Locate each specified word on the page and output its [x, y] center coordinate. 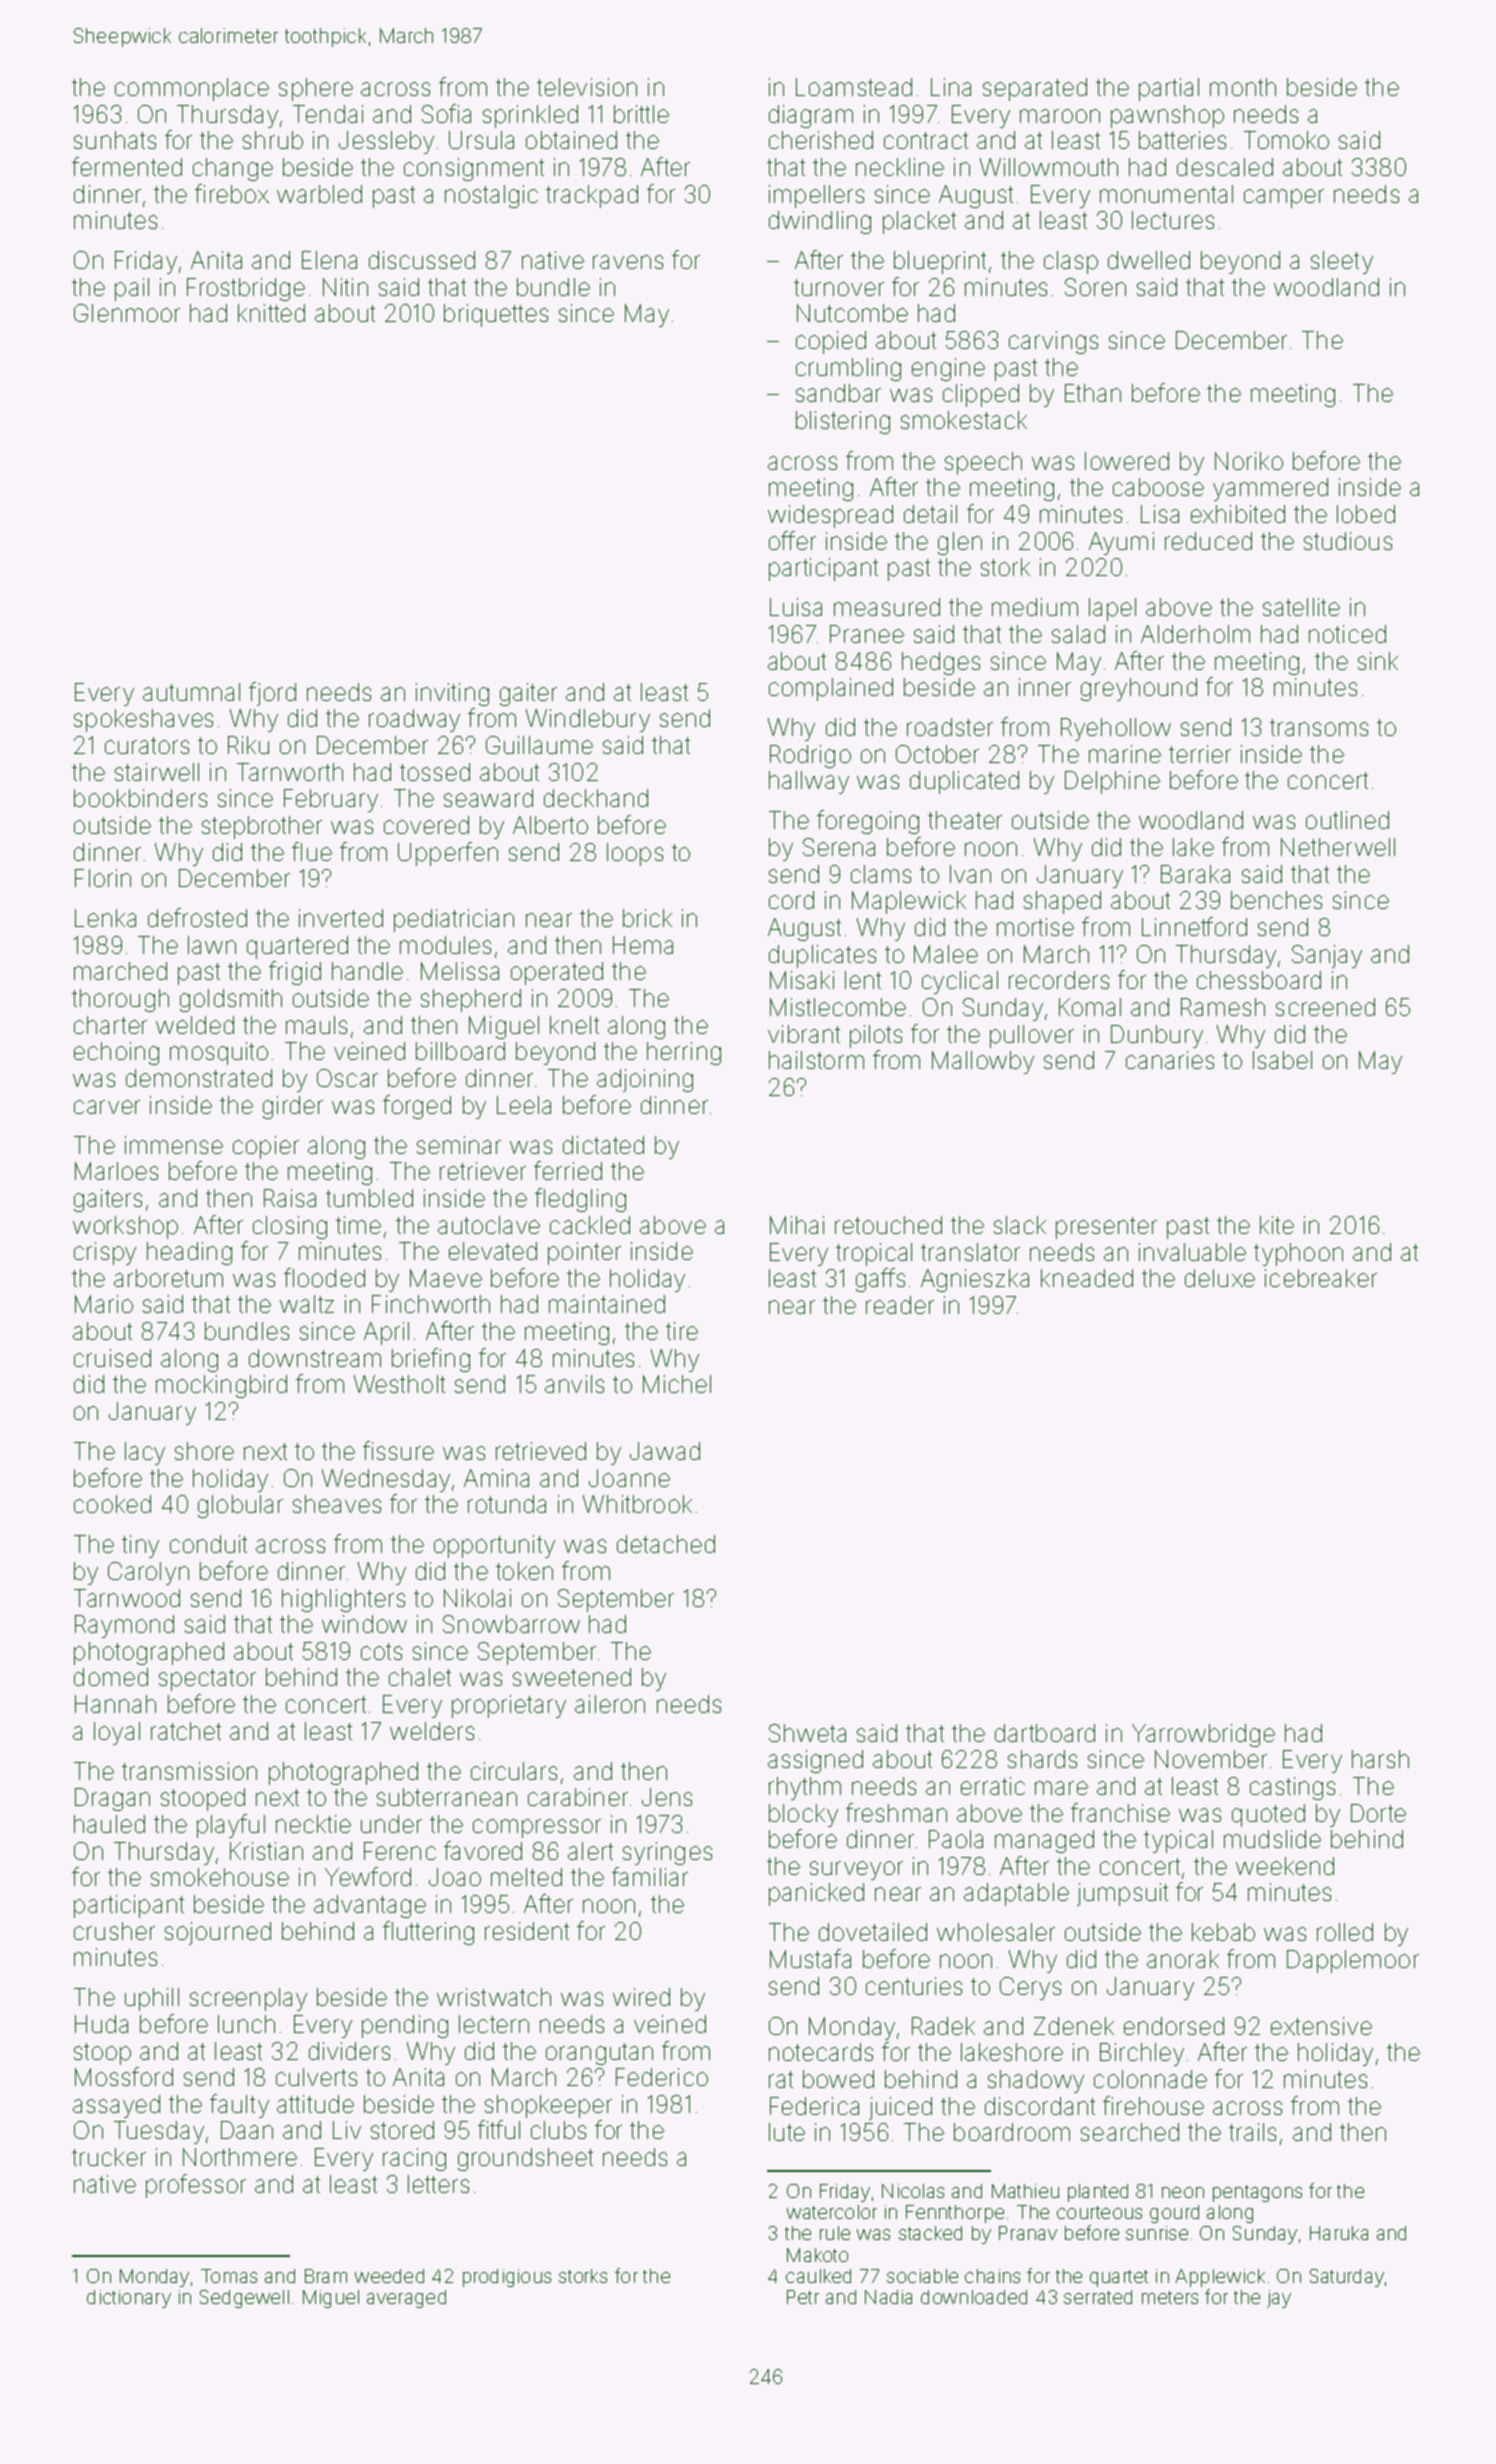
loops [635, 854]
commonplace [192, 89]
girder [293, 1107]
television [587, 87]
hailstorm [816, 1060]
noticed [1347, 634]
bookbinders [140, 798]
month [1243, 87]
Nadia [888, 2297]
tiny [140, 1546]
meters [1170, 2297]
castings [1292, 1788]
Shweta [807, 1733]
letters [438, 2184]
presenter [1106, 1228]
